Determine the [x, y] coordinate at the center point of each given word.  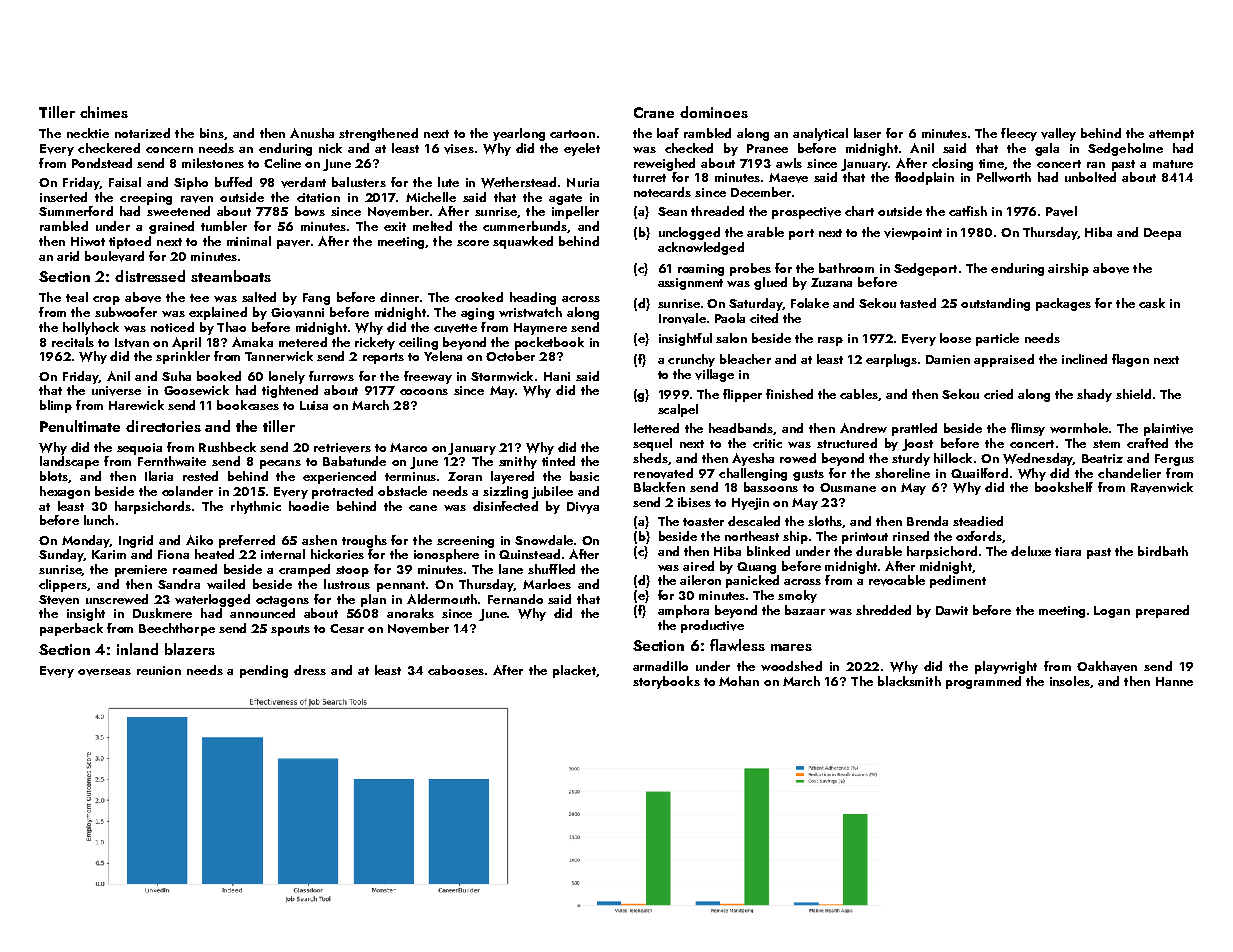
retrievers [342, 448]
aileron [700, 580]
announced [262, 613]
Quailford [979, 473]
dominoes [714, 112]
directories [163, 426]
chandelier [1129, 473]
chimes [104, 112]
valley [1058, 134]
